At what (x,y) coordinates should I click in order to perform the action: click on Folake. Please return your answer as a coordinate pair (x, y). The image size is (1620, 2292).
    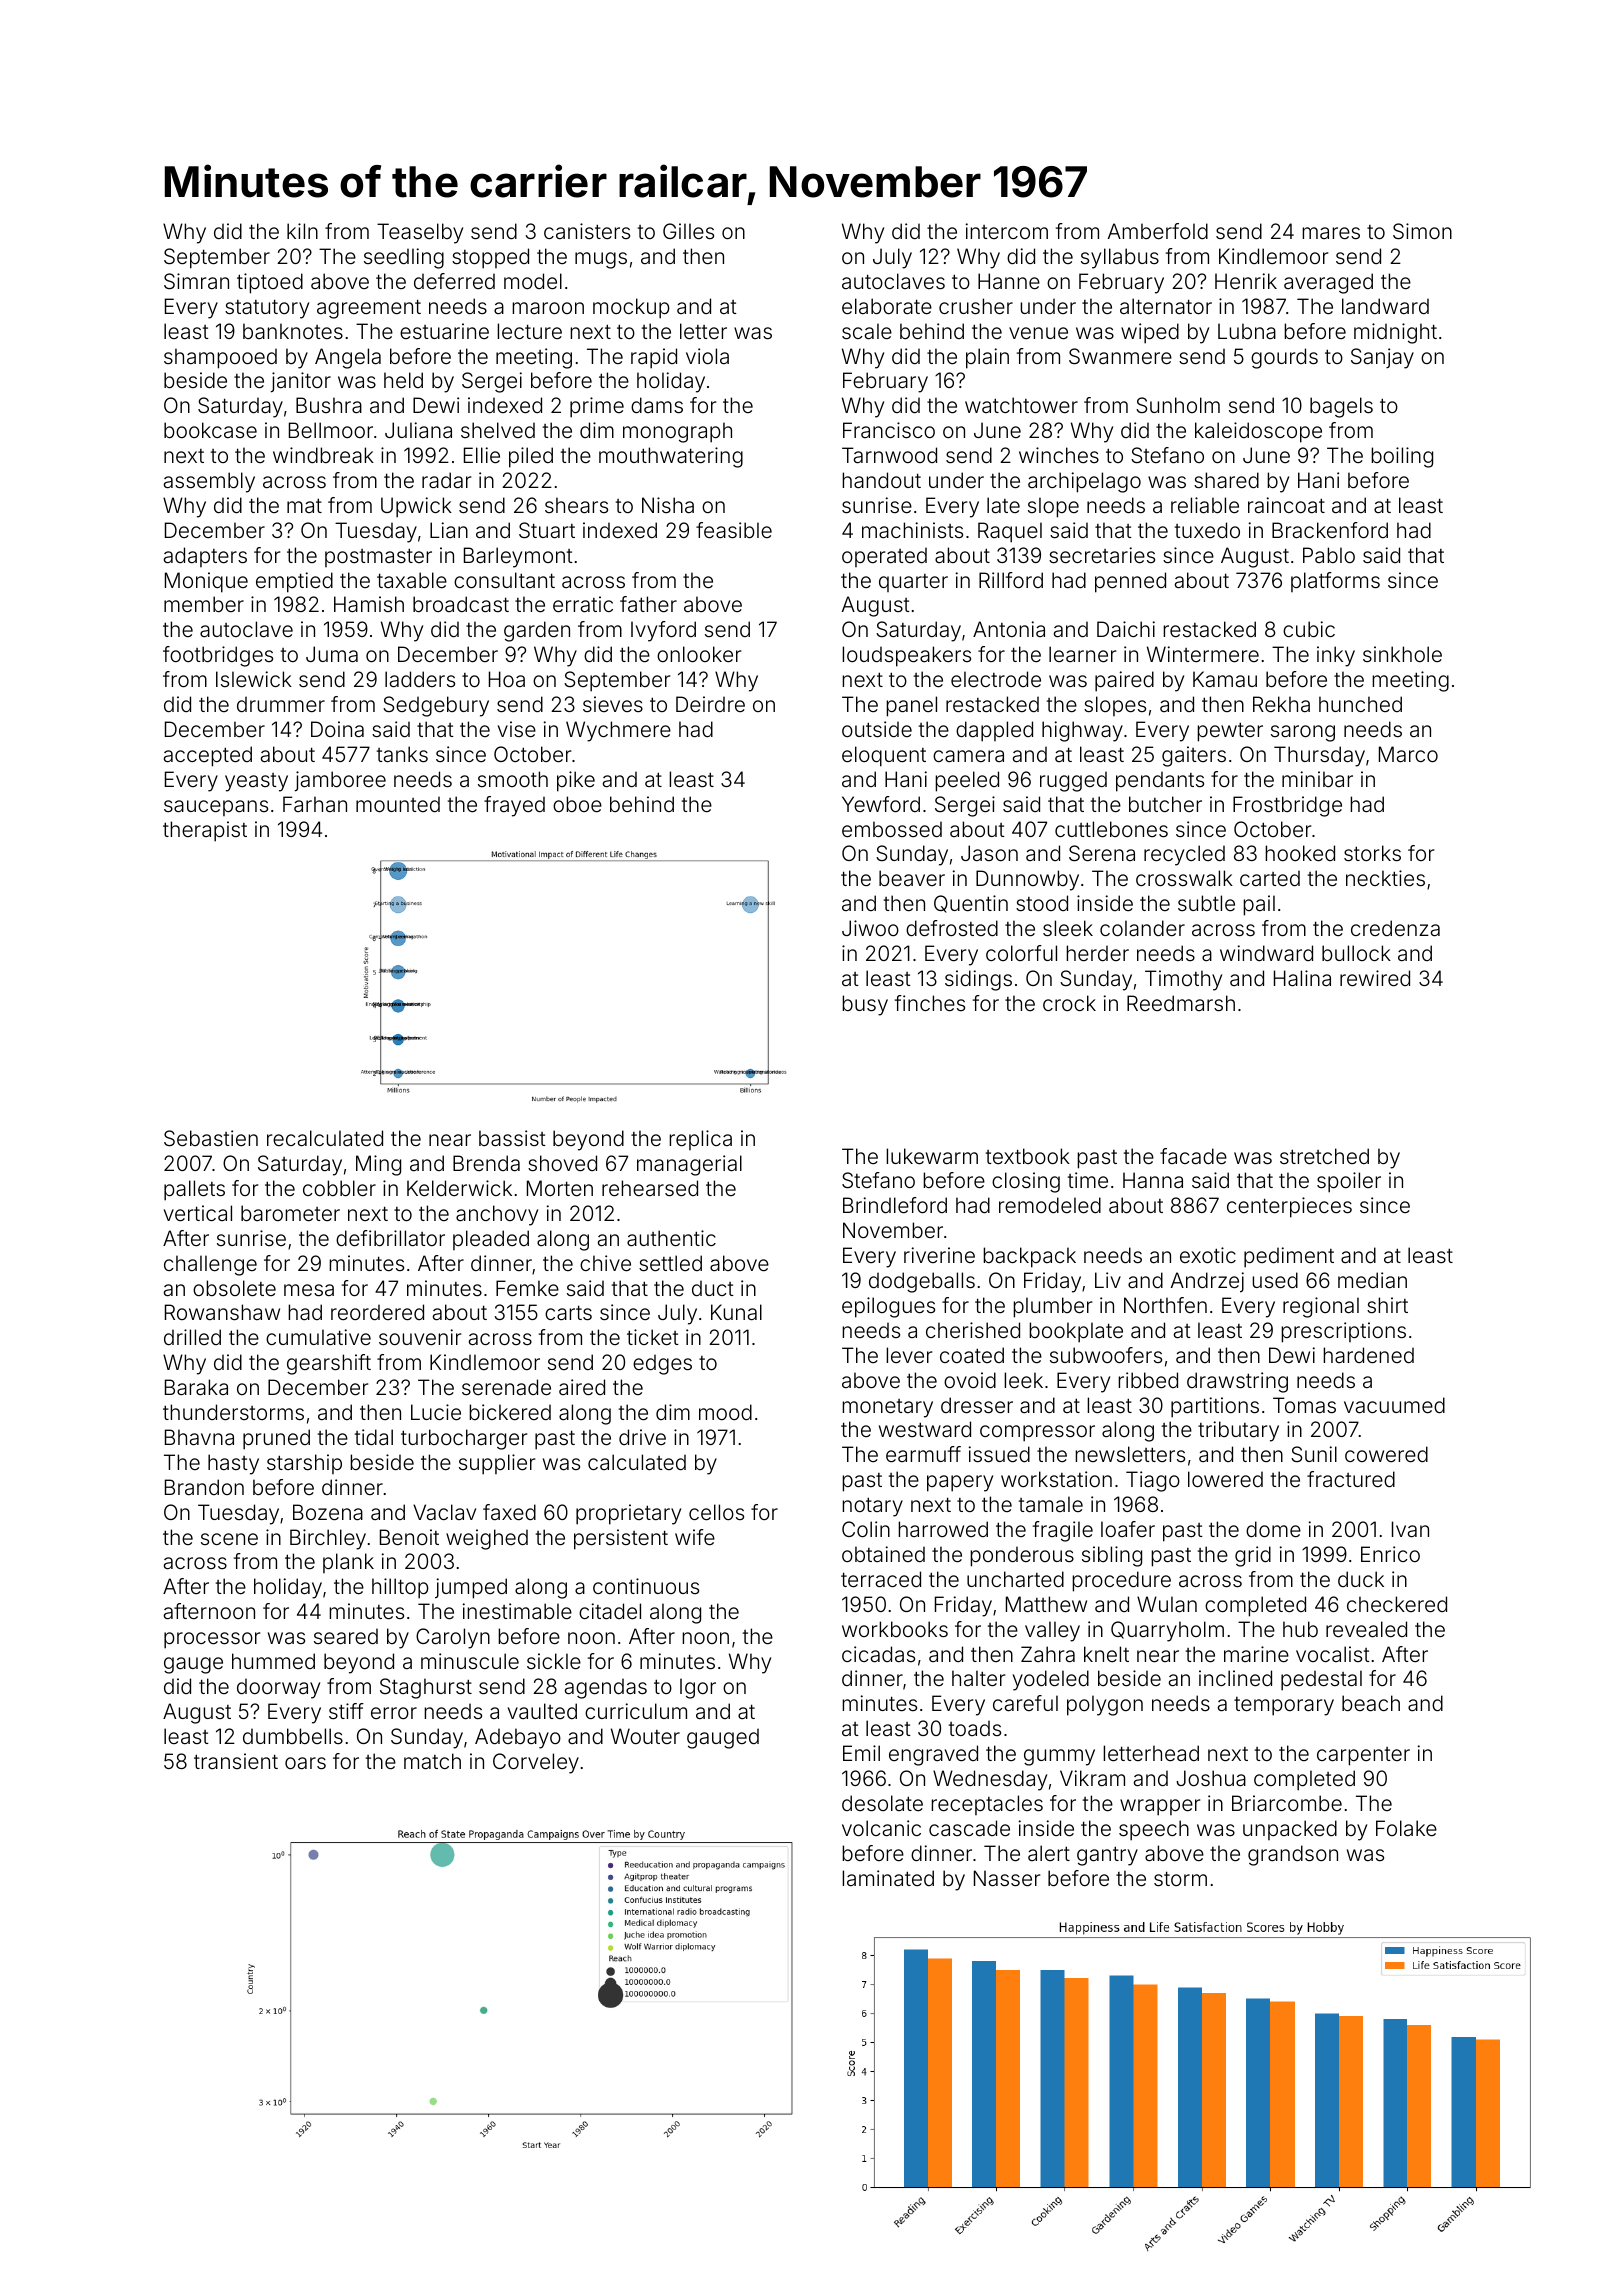
    Looking at the image, I should click on (1406, 1828).
